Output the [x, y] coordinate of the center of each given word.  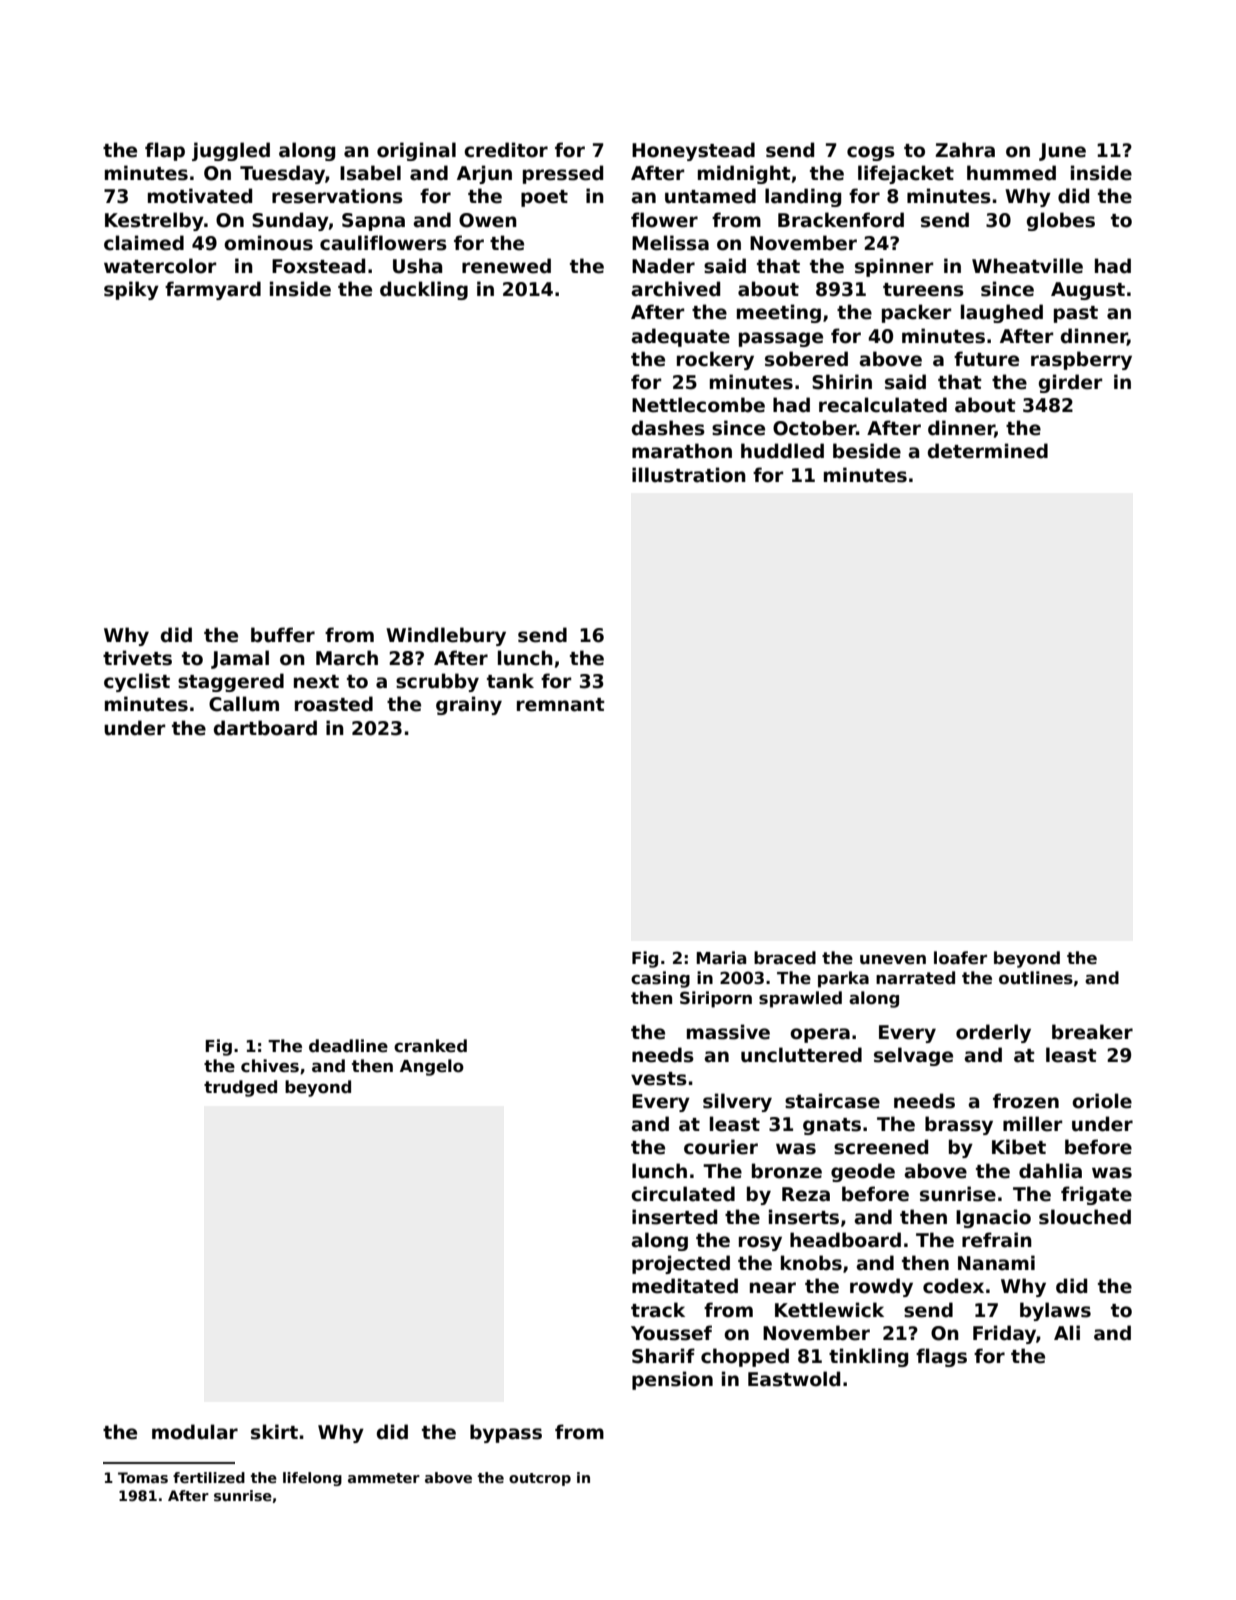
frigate [1096, 1195]
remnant [561, 705]
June [1062, 152]
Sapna [373, 222]
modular [195, 1432]
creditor [506, 150]
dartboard [265, 728]
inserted [674, 1217]
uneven [893, 960]
